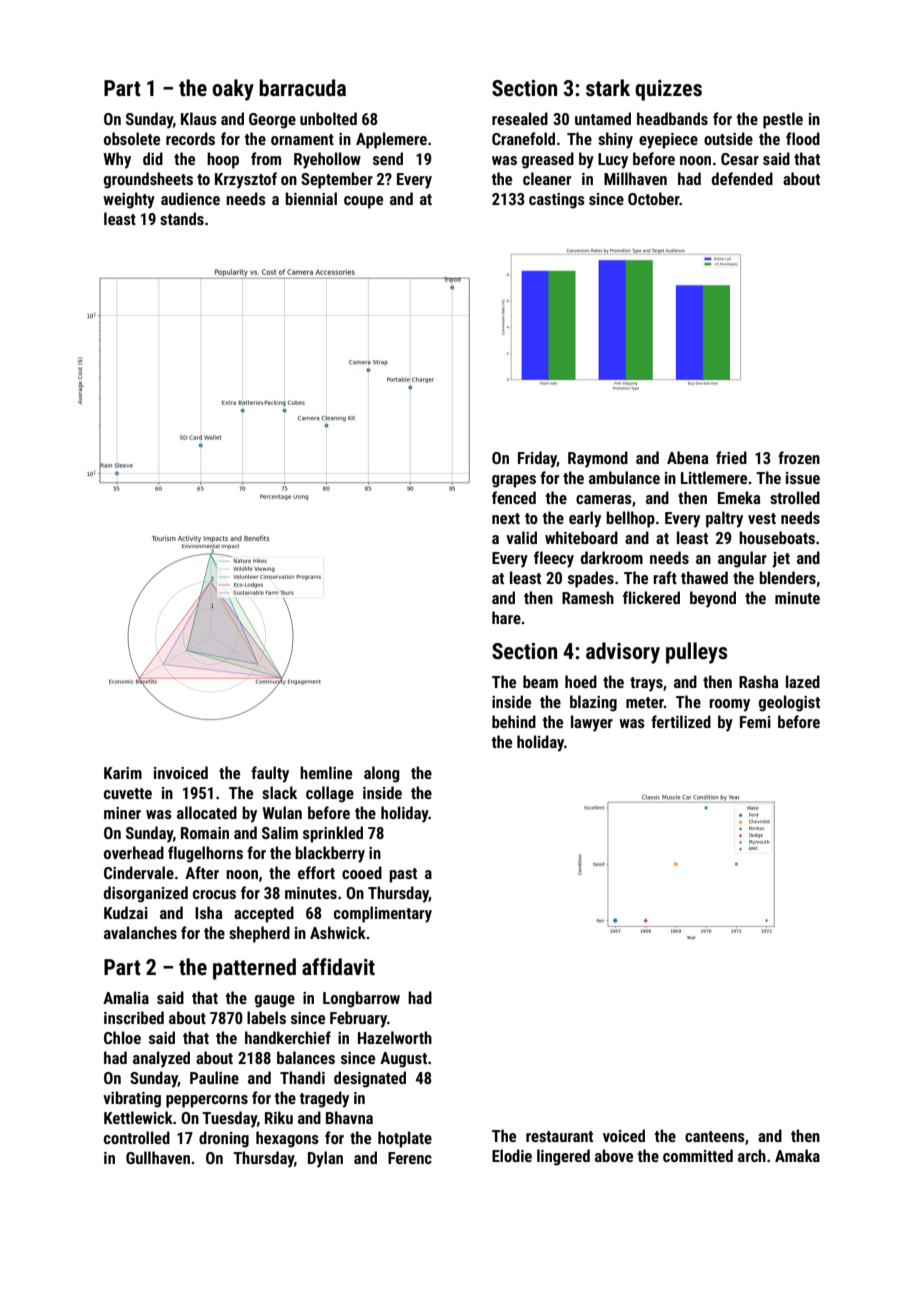 The width and height of the screenshot is (924, 1311). Describe the element at coordinates (275, 1001) in the screenshot. I see `gauge` at that location.
